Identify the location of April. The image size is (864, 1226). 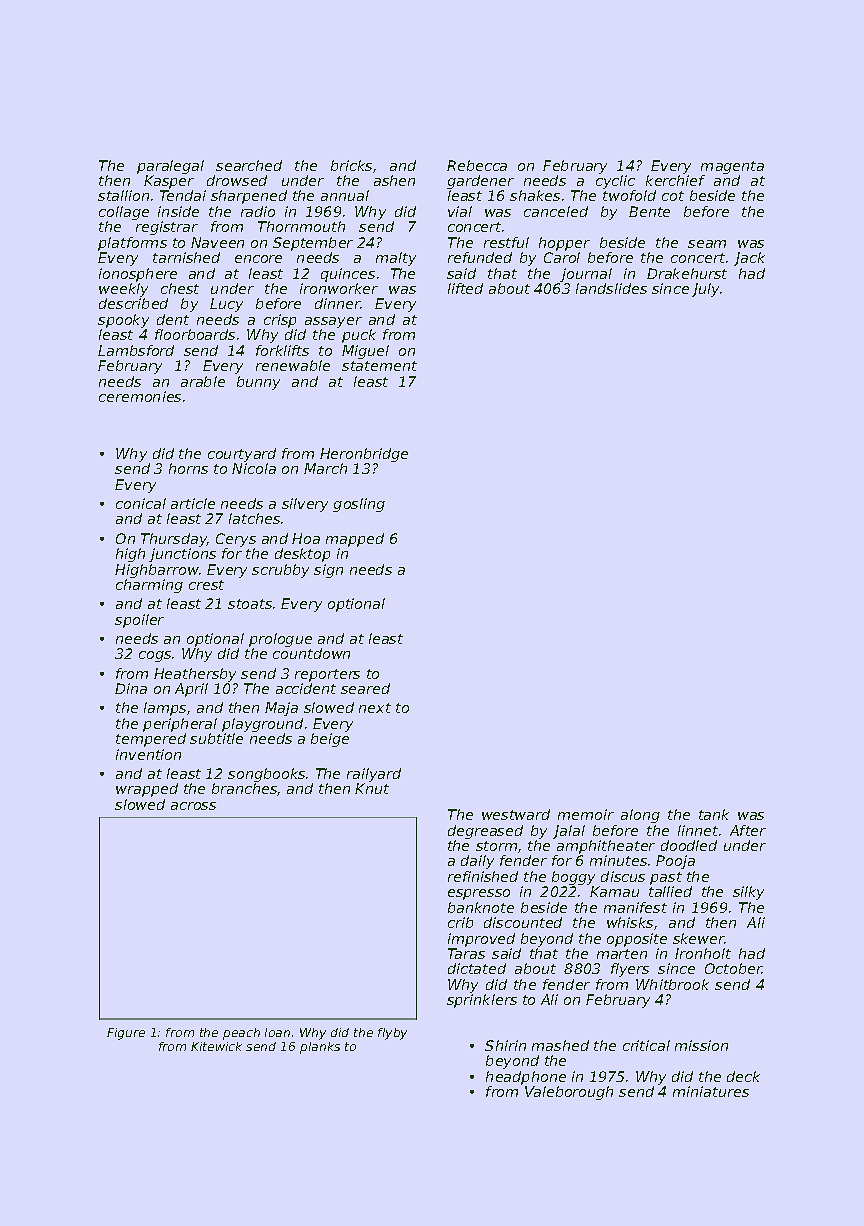
(191, 690).
